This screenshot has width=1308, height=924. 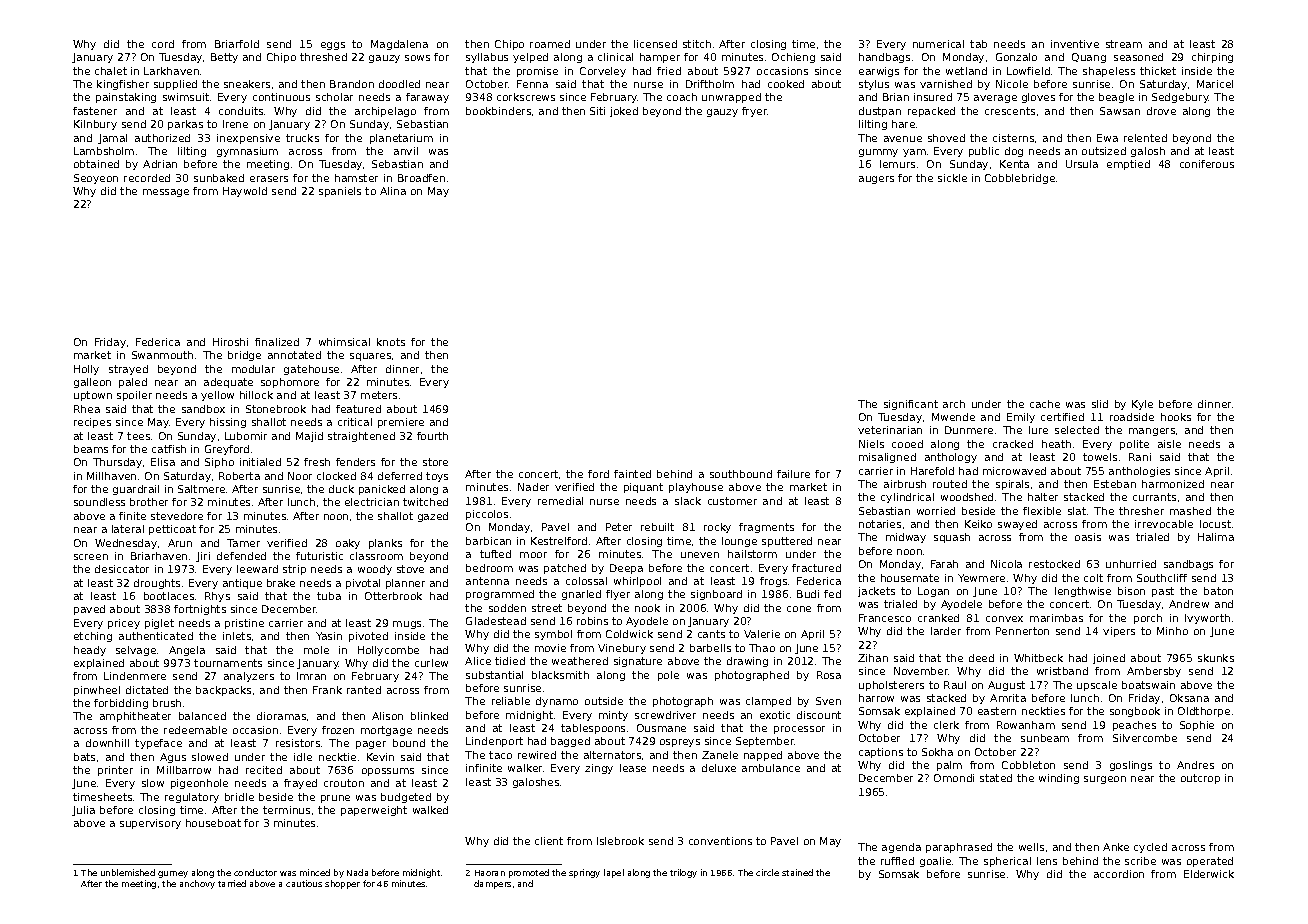 I want to click on recipes, so click(x=92, y=423).
